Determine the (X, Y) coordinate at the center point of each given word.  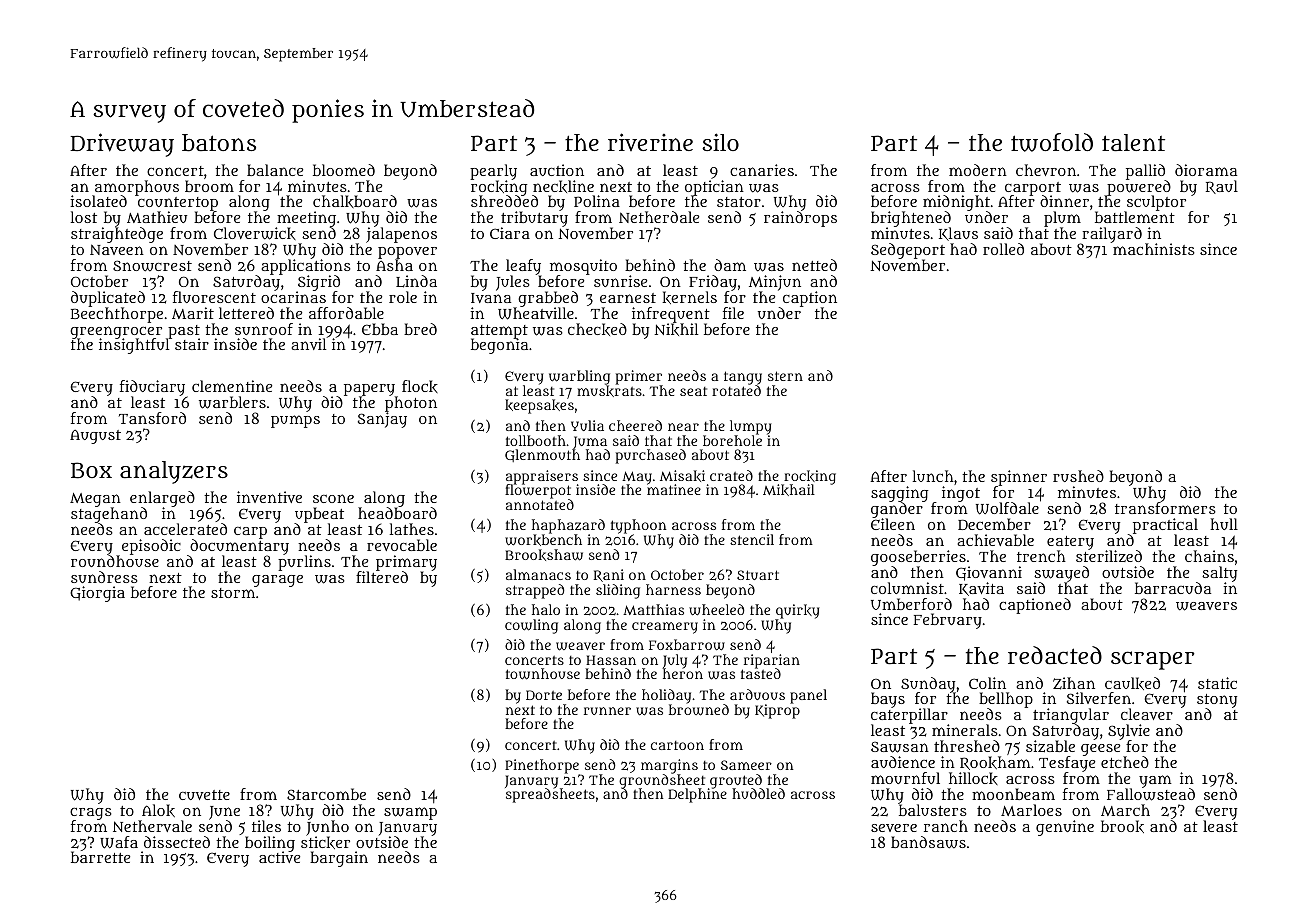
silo (720, 142)
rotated (736, 390)
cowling (531, 626)
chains (1209, 556)
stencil (752, 539)
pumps (295, 421)
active (279, 857)
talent (1133, 142)
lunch (933, 476)
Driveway (122, 145)
